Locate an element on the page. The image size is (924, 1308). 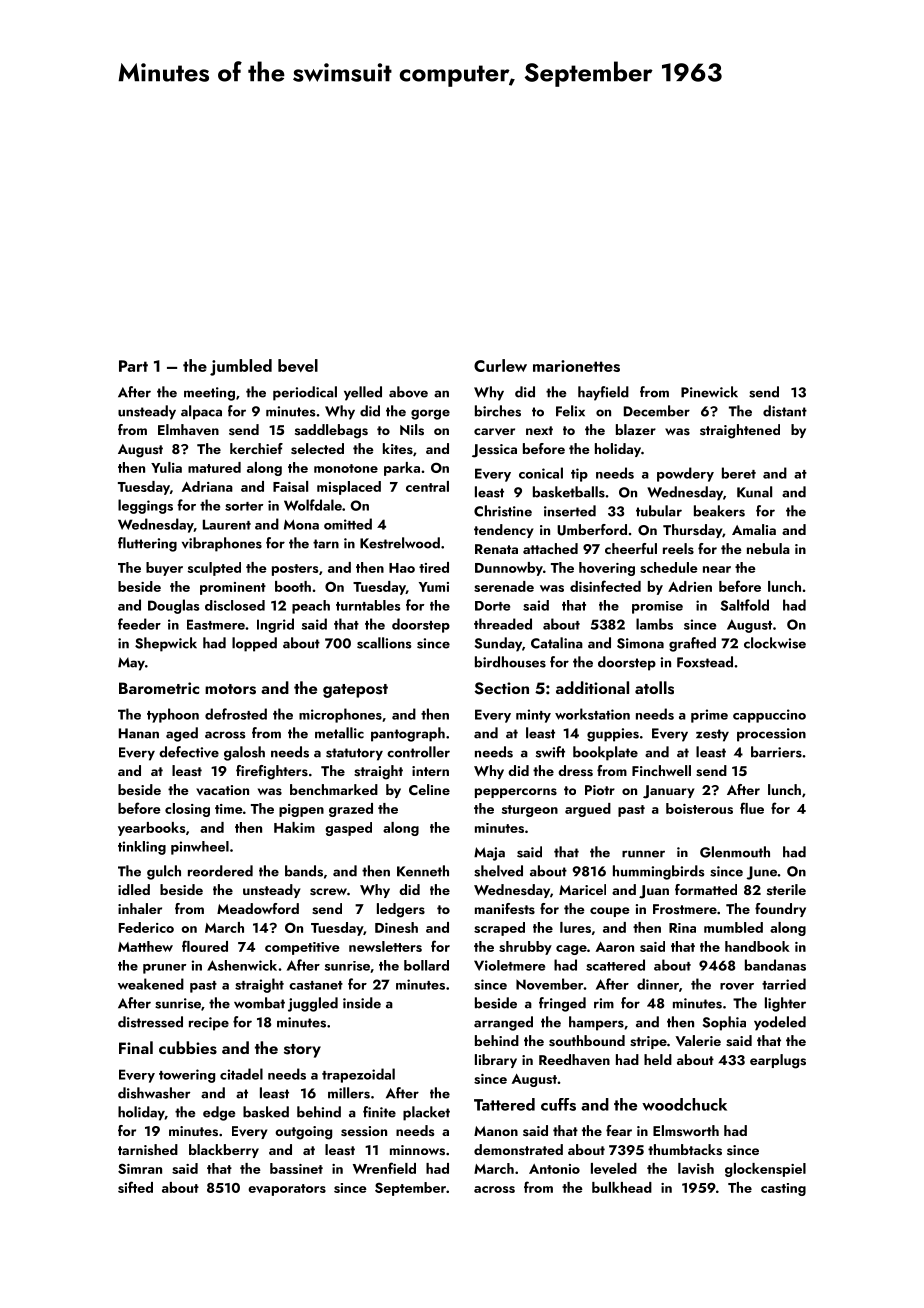
jumbled is located at coordinates (241, 367).
